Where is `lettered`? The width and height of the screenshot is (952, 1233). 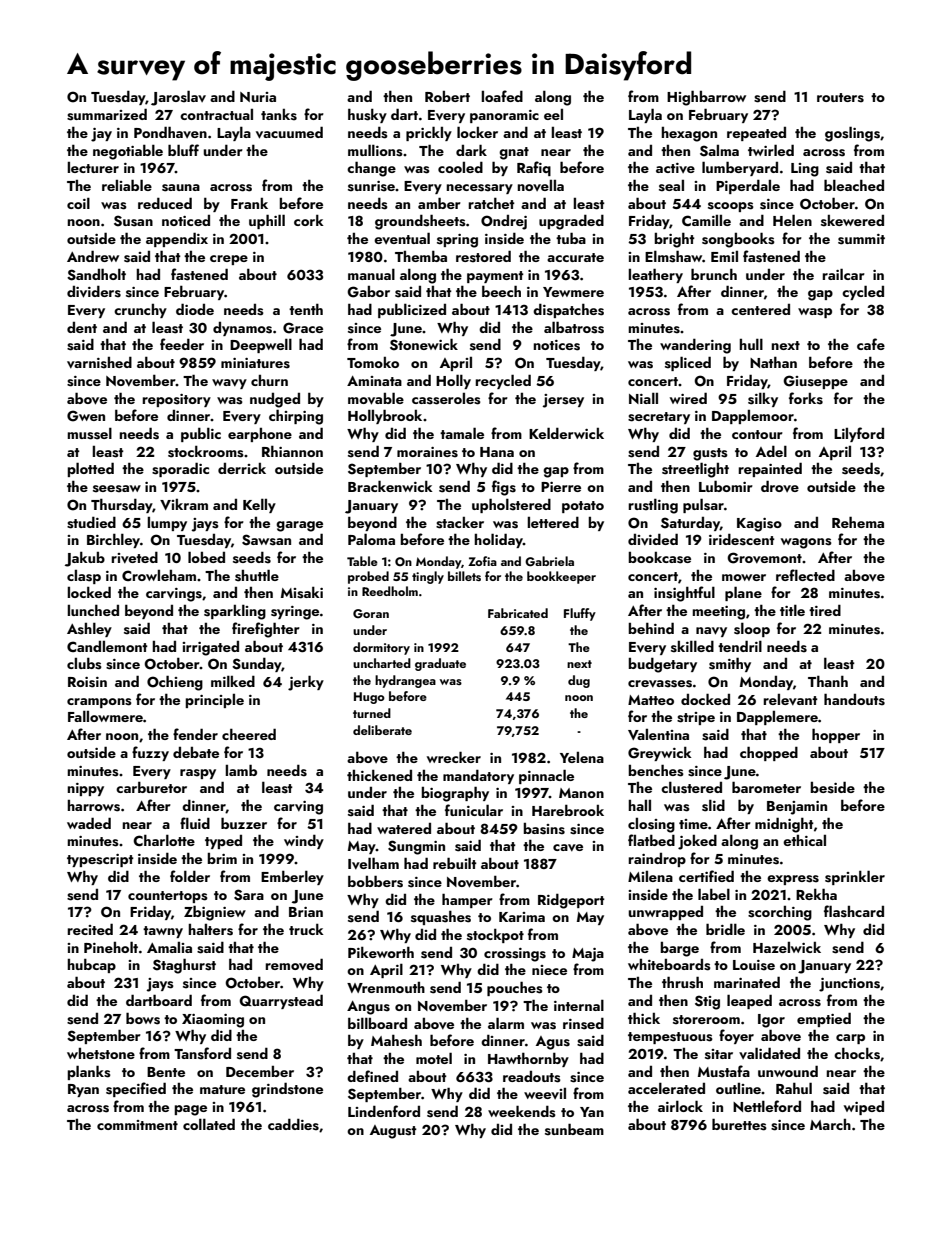 lettered is located at coordinates (553, 522).
